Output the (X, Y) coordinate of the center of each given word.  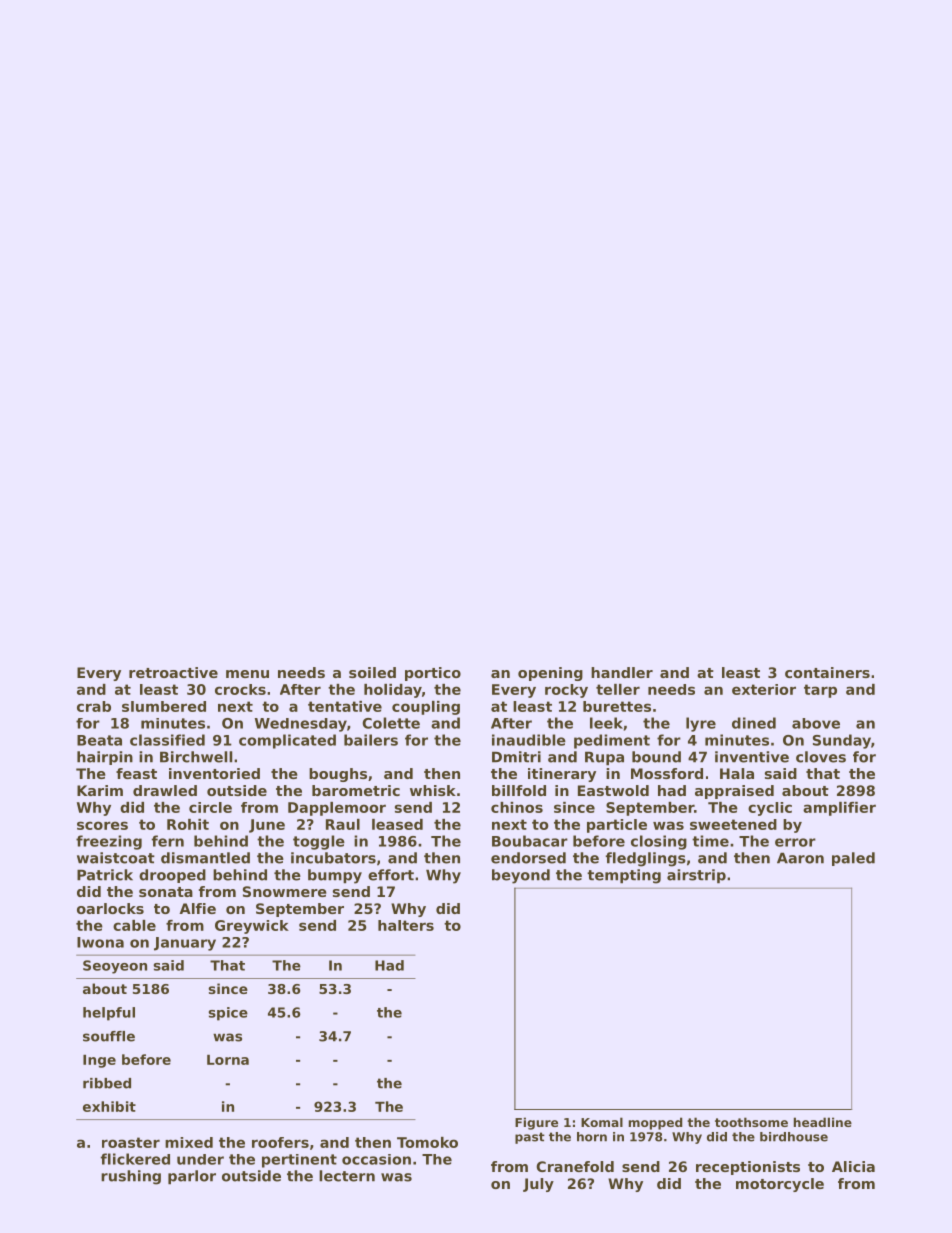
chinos (517, 807)
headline (823, 1122)
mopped (655, 1123)
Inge (99, 1061)
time (710, 841)
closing (659, 842)
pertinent (299, 1161)
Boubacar (530, 841)
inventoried (214, 773)
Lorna (228, 1060)
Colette (391, 723)
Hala (737, 773)
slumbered (164, 706)
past (530, 1138)
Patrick (105, 875)
